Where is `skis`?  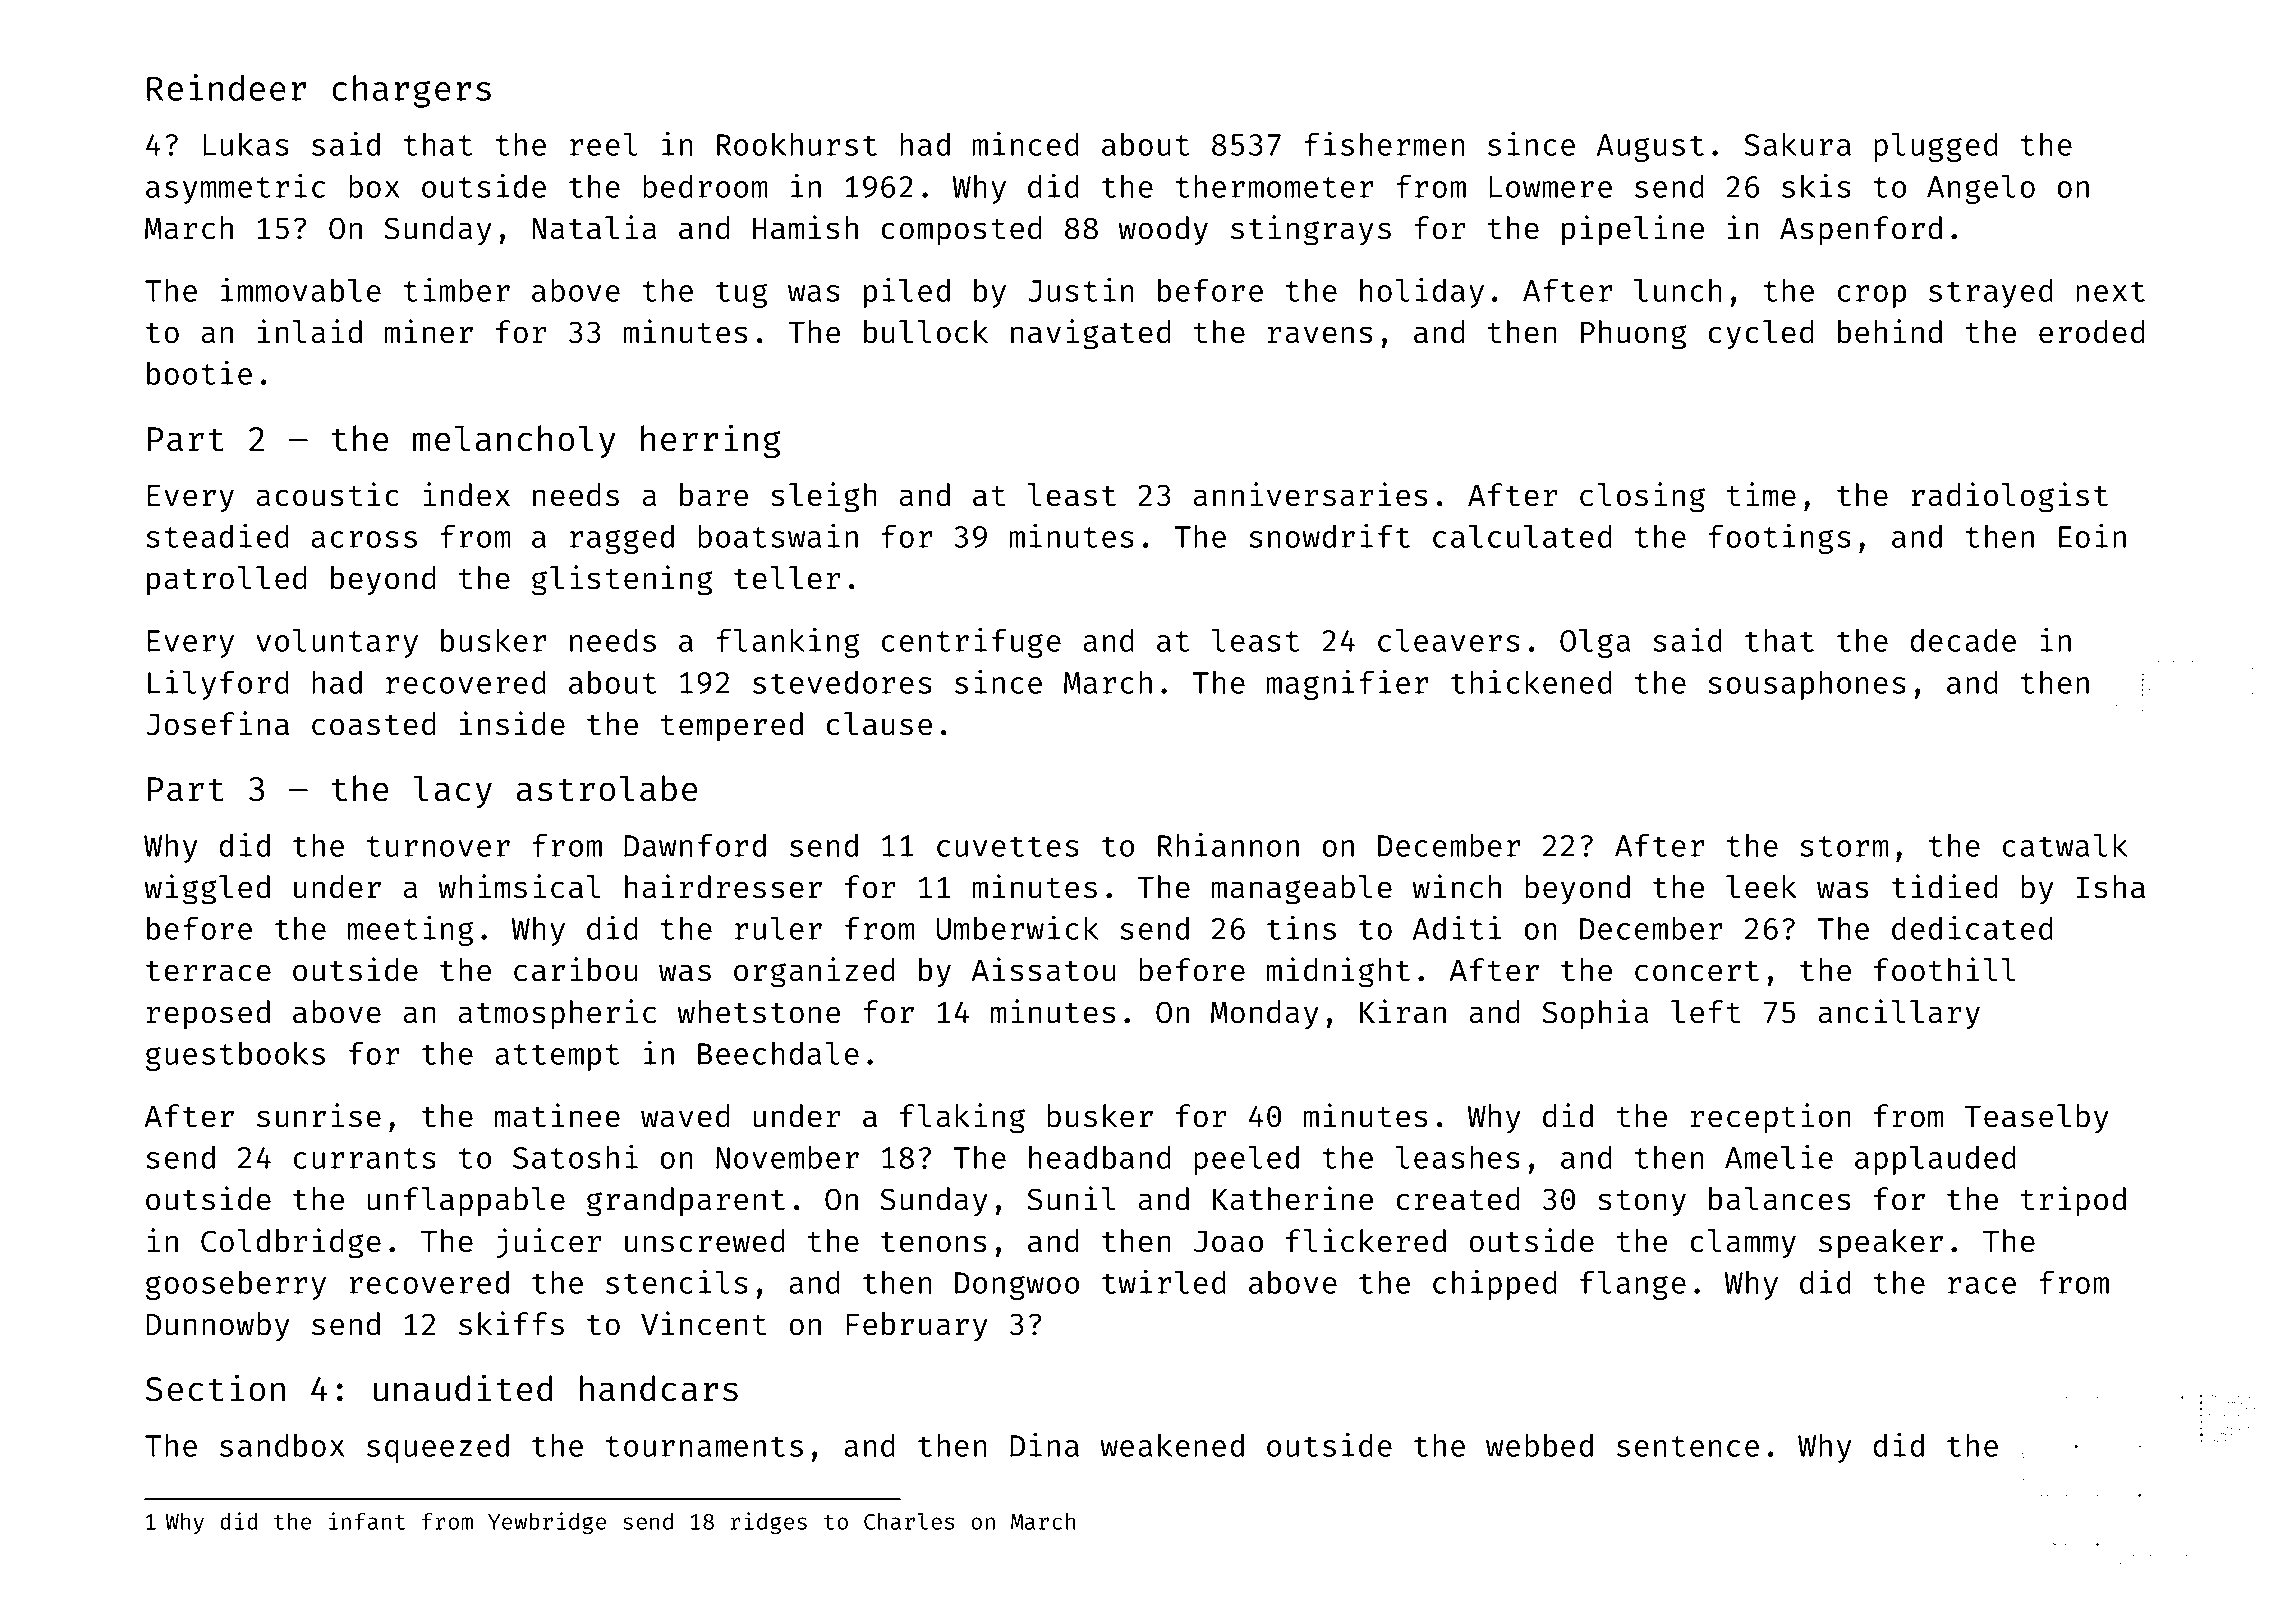 skis is located at coordinates (1816, 186).
